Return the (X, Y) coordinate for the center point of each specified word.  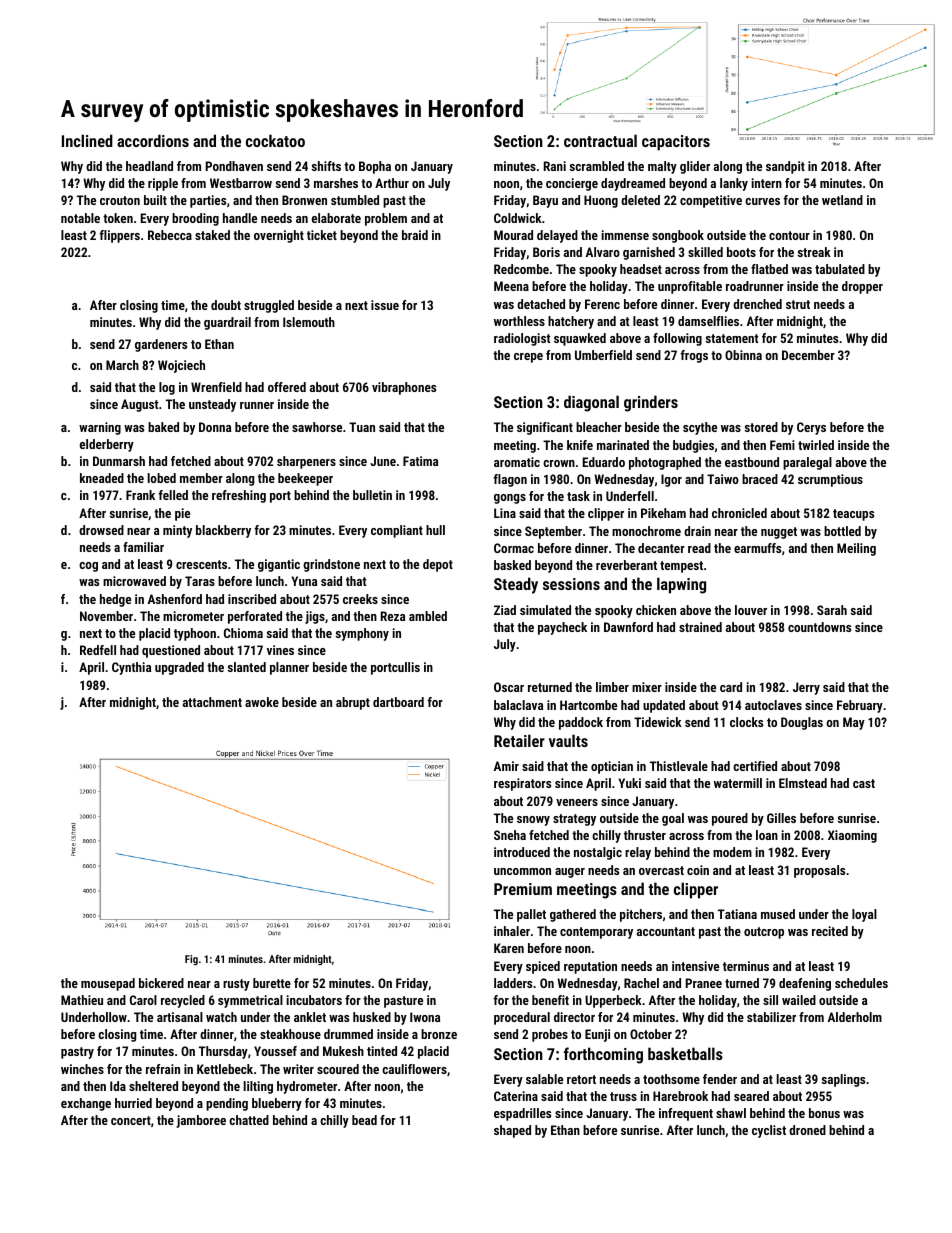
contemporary (596, 933)
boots (741, 252)
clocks (746, 722)
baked (163, 427)
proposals (819, 871)
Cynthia (131, 668)
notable (80, 218)
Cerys (811, 428)
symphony (362, 634)
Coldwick (518, 218)
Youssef (275, 1051)
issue (385, 305)
